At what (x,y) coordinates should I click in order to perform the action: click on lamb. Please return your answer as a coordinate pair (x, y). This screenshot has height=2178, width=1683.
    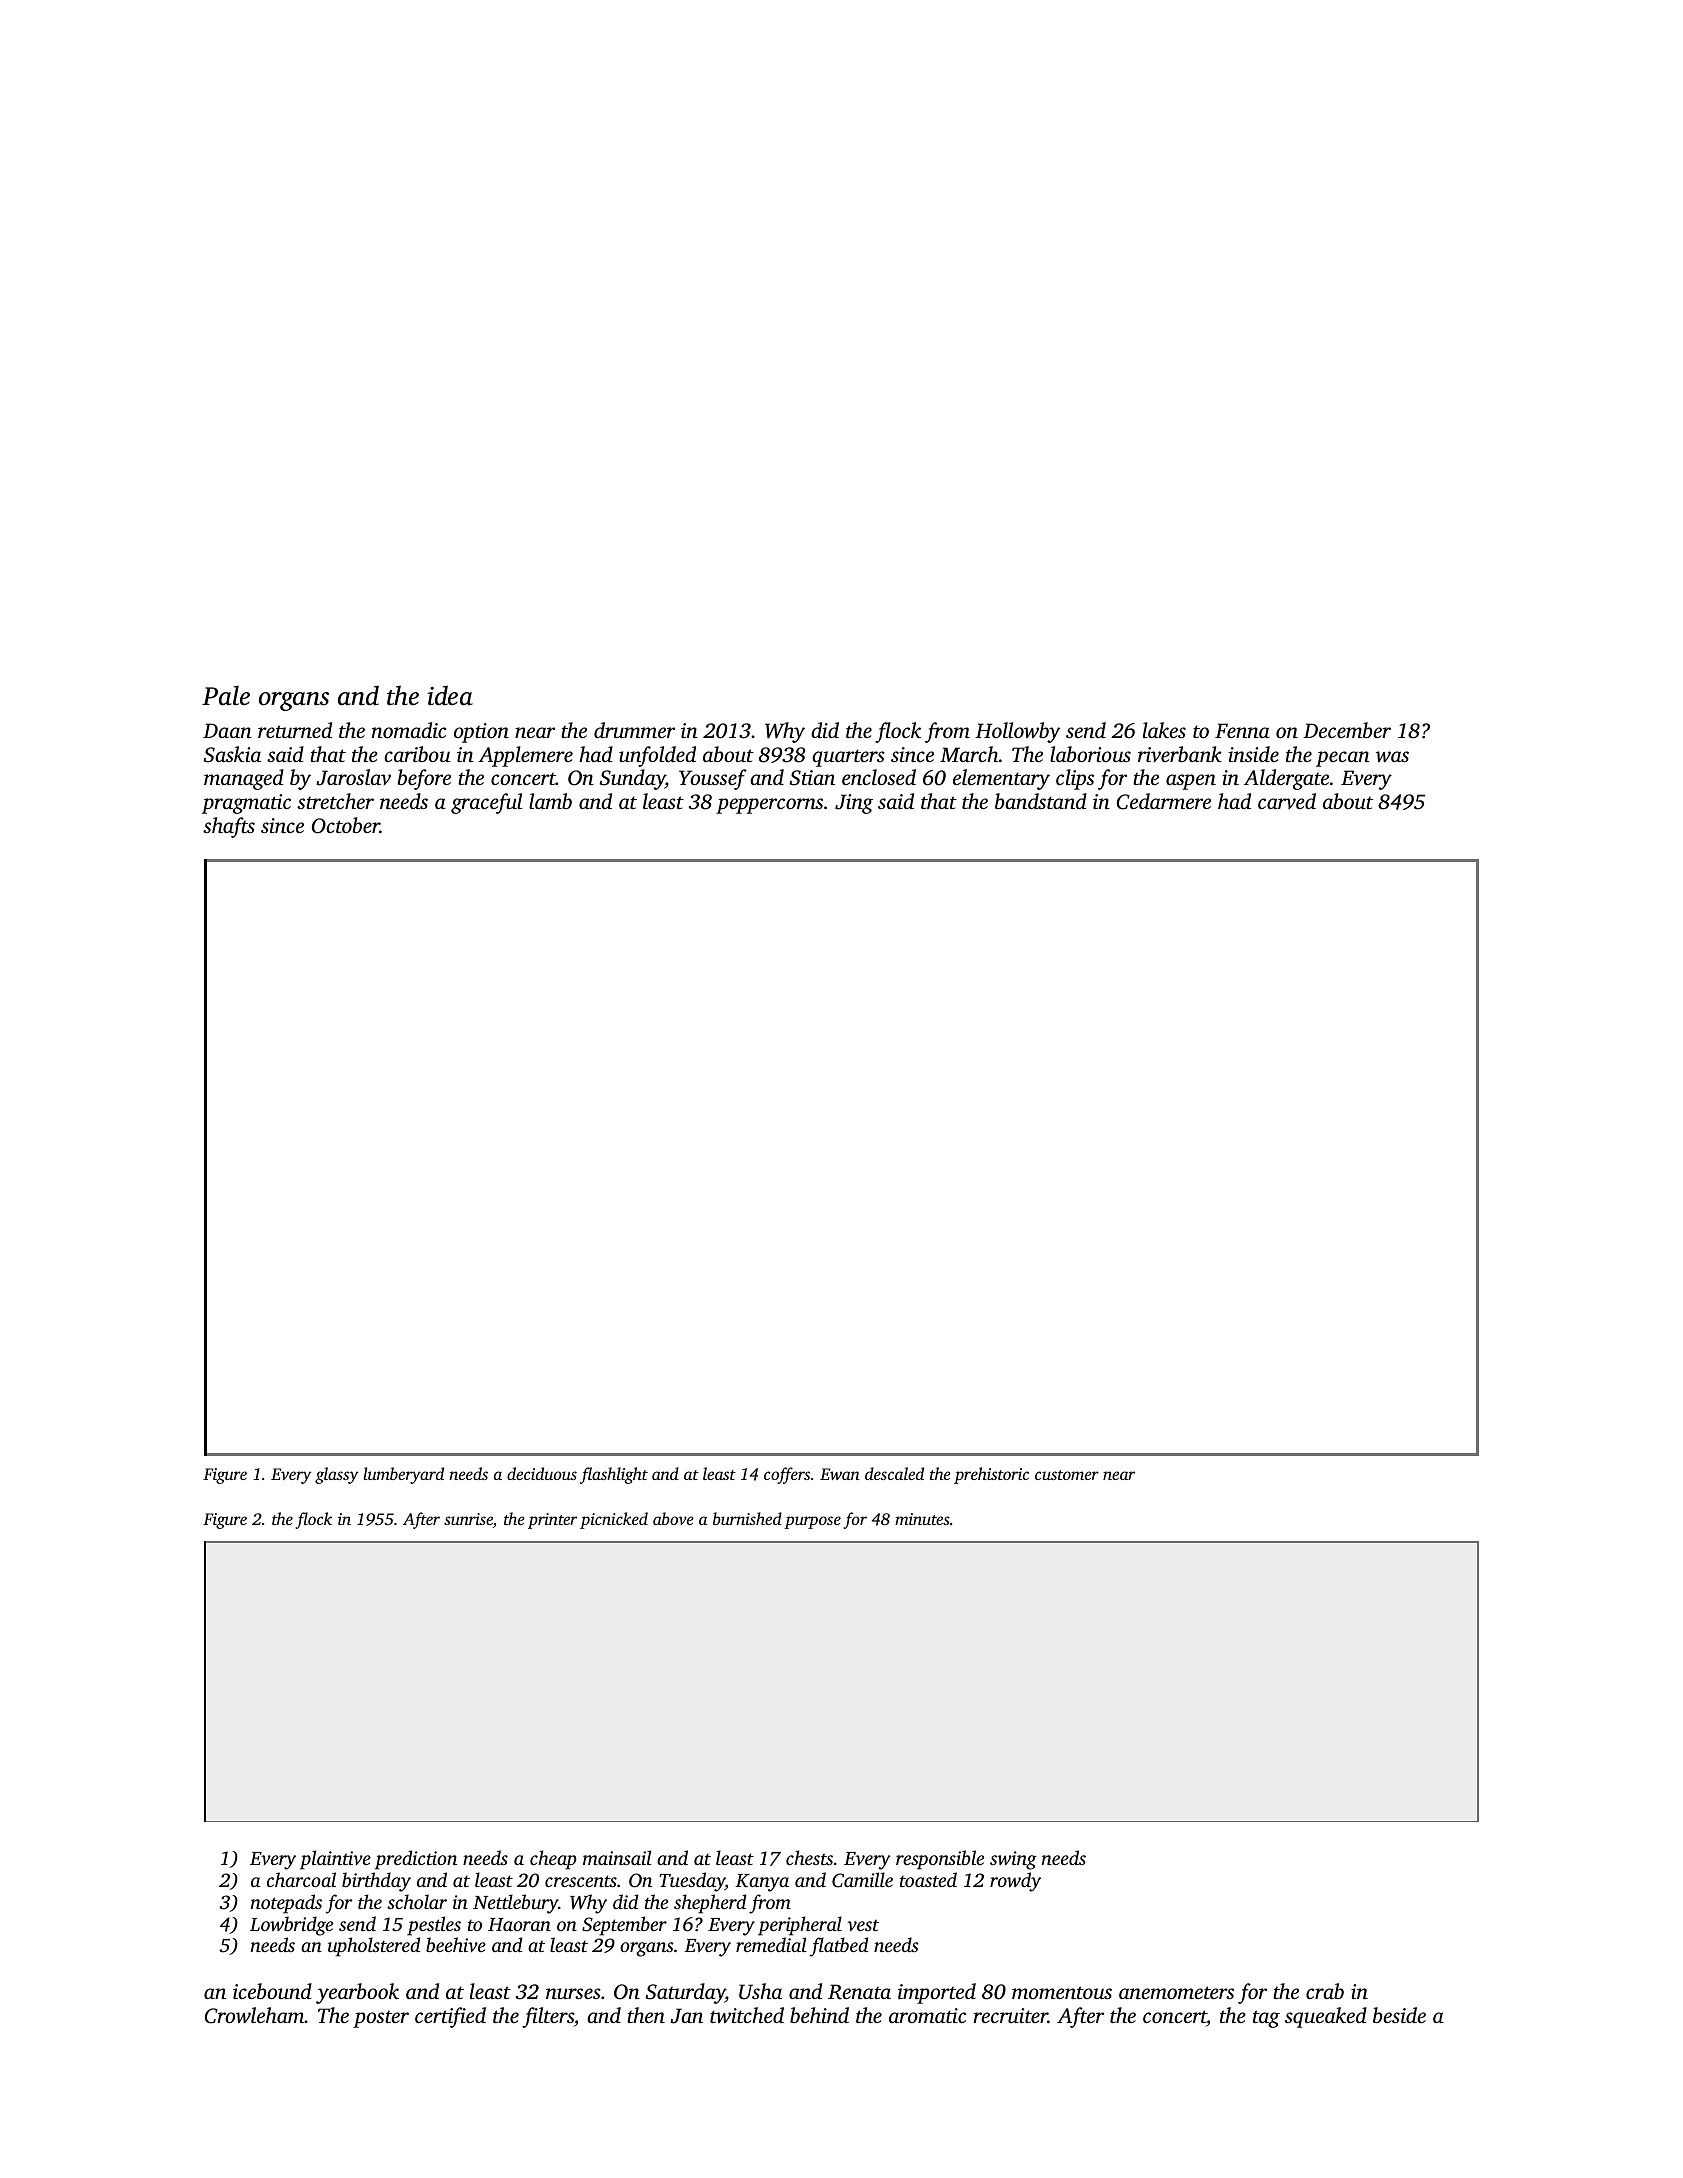
    Looking at the image, I should click on (550, 801).
